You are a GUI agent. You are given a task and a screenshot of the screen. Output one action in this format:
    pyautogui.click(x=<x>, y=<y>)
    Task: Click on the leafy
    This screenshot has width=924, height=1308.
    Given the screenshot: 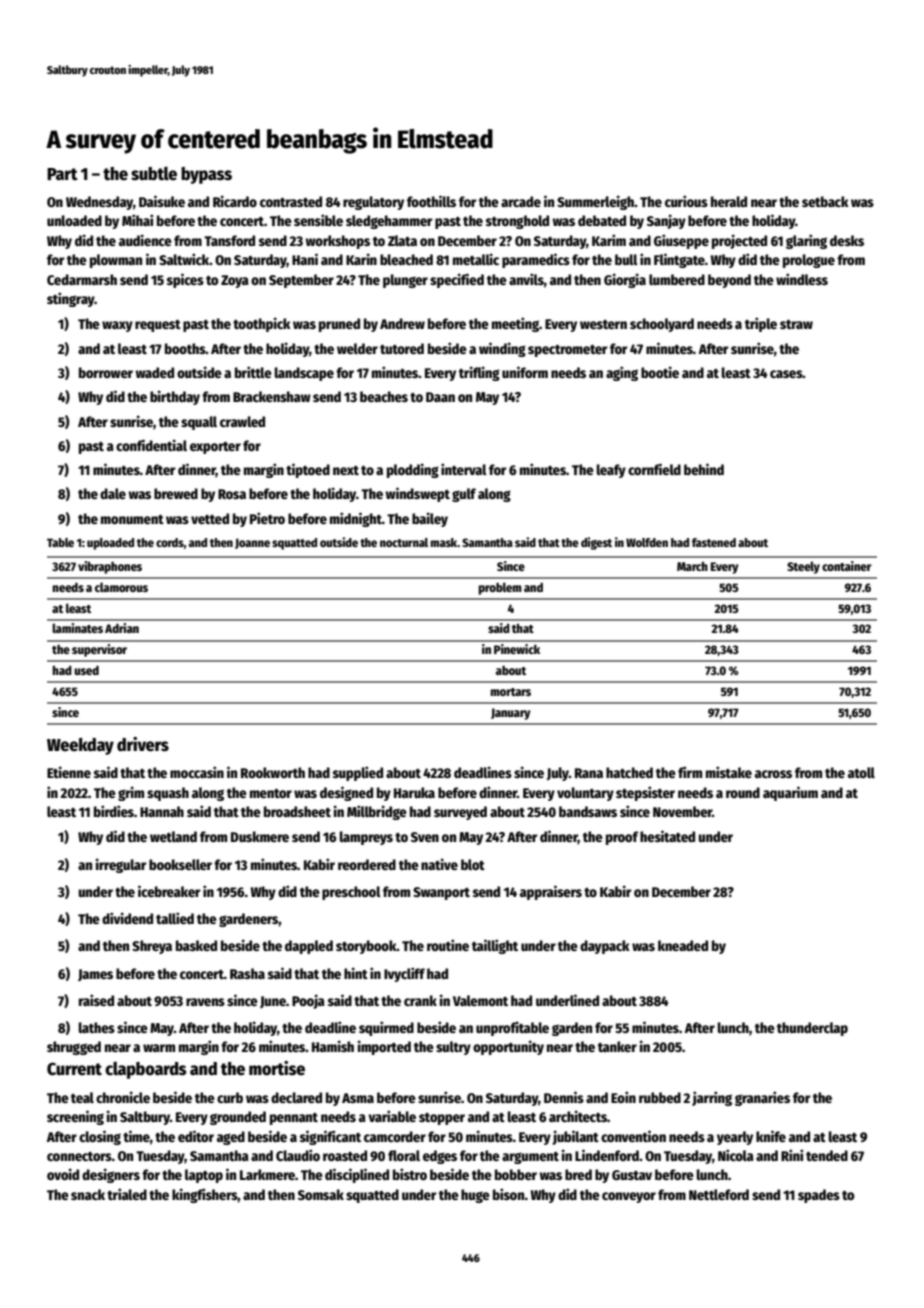 What is the action you would take?
    pyautogui.click(x=611, y=471)
